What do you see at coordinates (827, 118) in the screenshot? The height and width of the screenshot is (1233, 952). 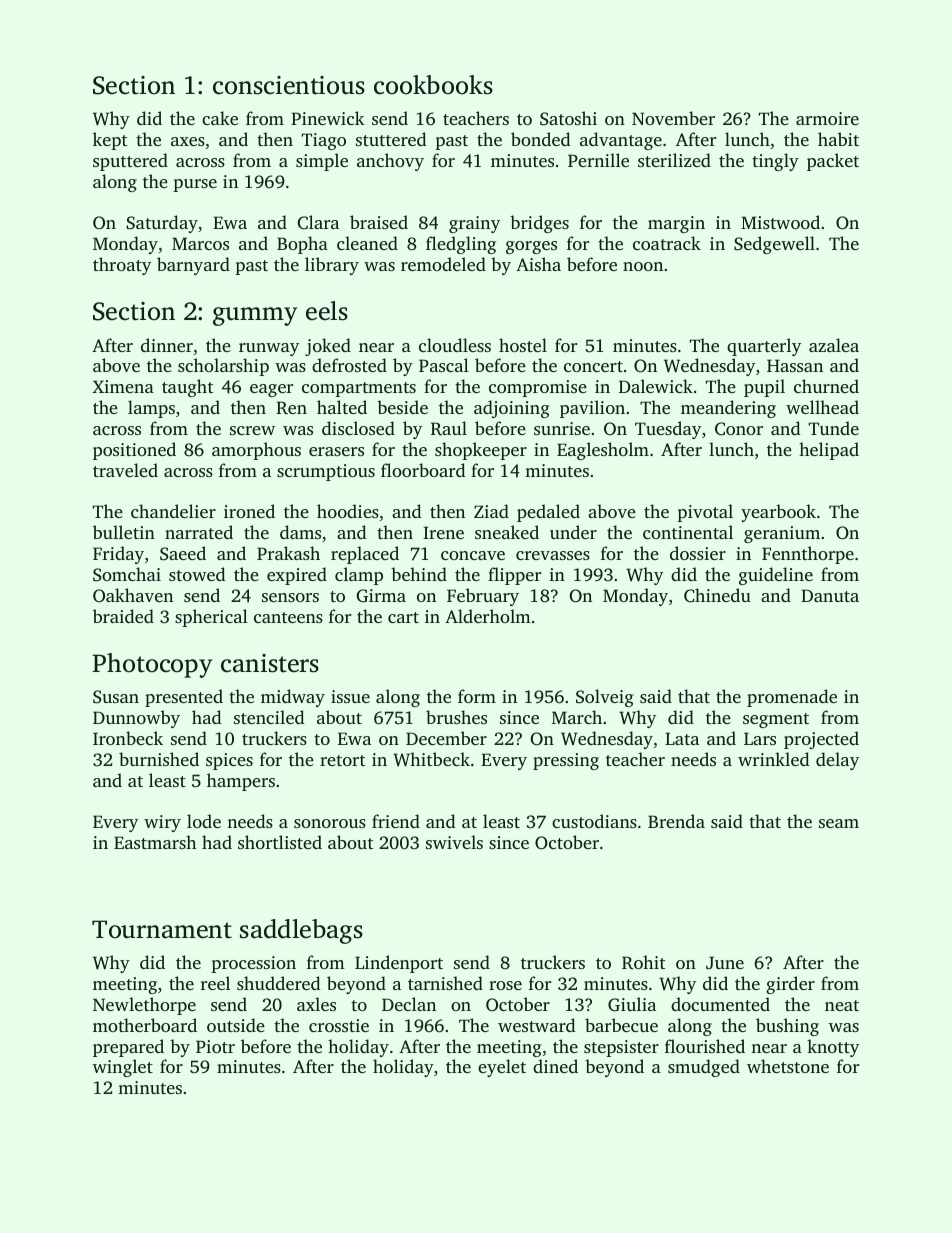 I see `armoire` at bounding box center [827, 118].
